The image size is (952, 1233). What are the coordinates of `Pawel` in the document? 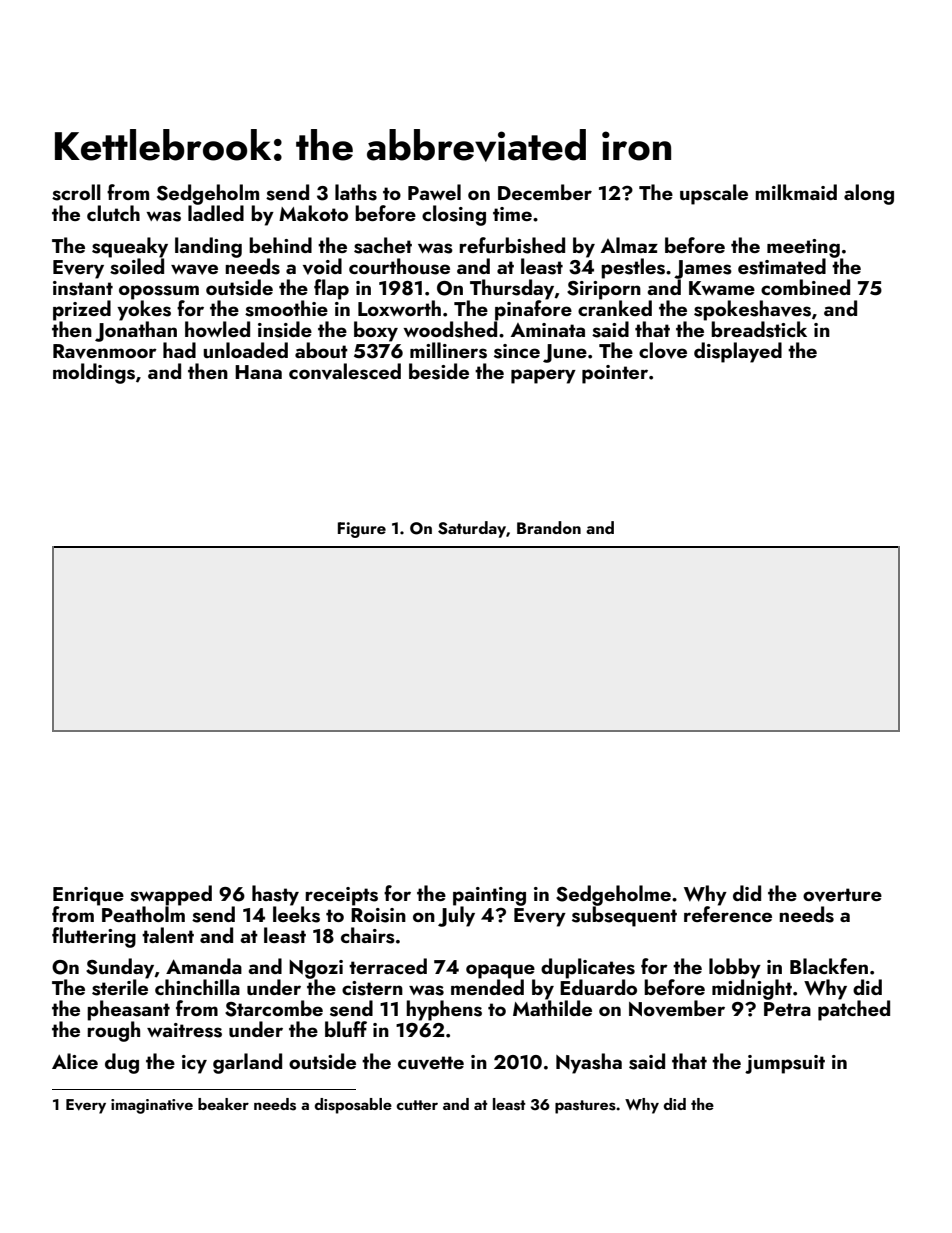 It's located at (434, 192).
